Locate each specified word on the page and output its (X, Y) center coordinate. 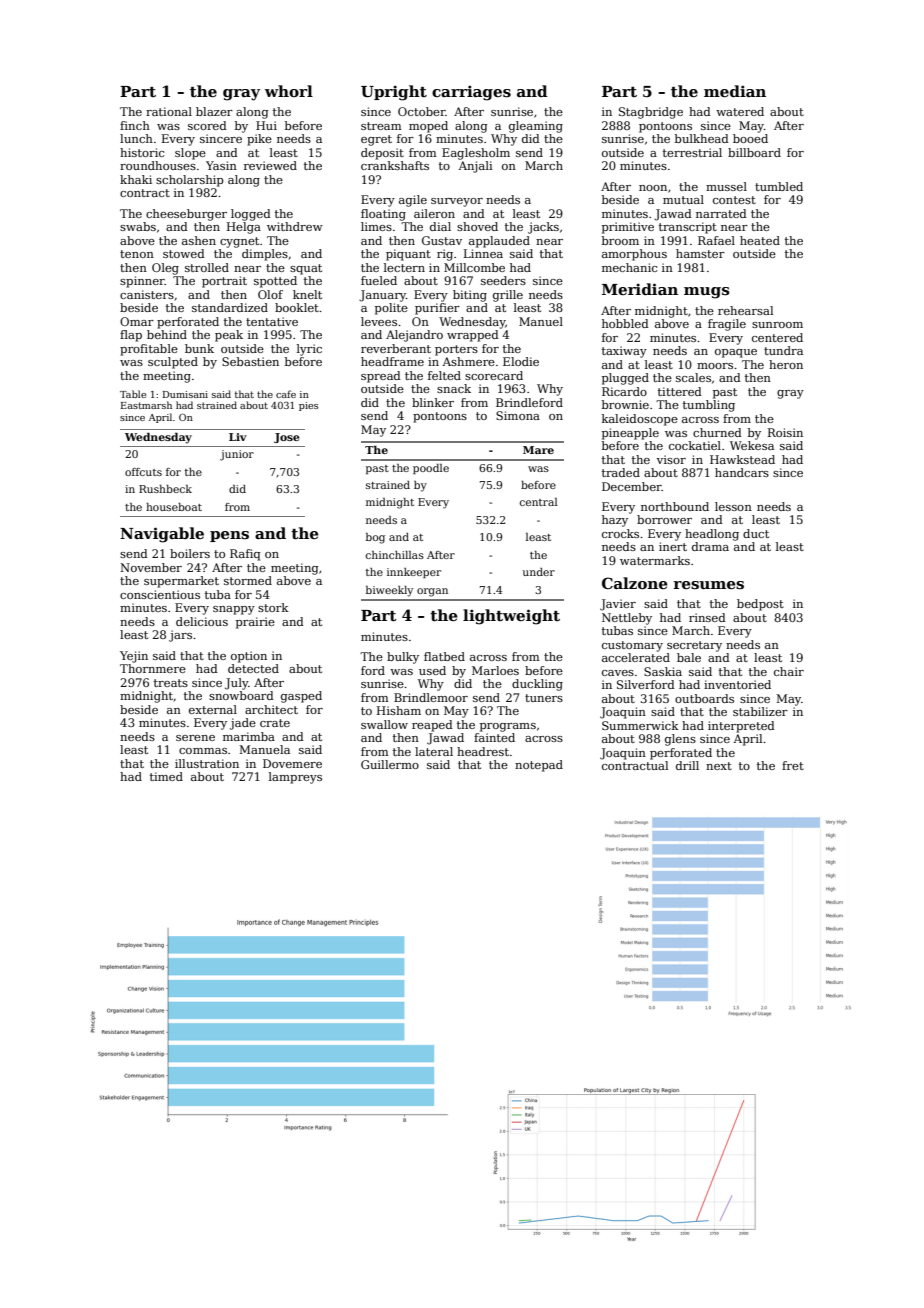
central (539, 502)
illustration (207, 763)
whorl (289, 91)
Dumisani (185, 394)
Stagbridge (651, 113)
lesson (733, 506)
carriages (471, 93)
